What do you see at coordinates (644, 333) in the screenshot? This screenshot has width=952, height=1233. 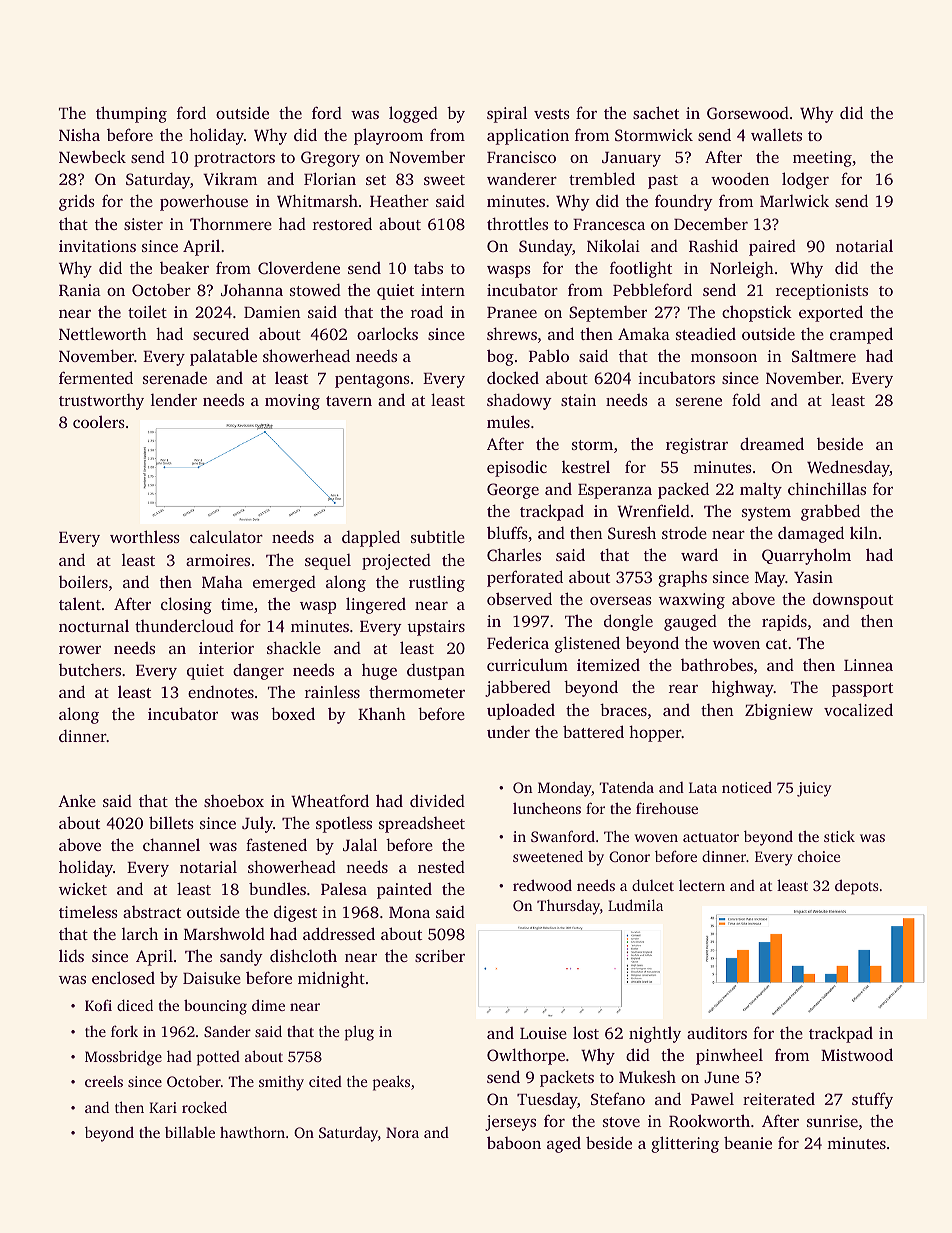 I see `Amaka` at bounding box center [644, 333].
